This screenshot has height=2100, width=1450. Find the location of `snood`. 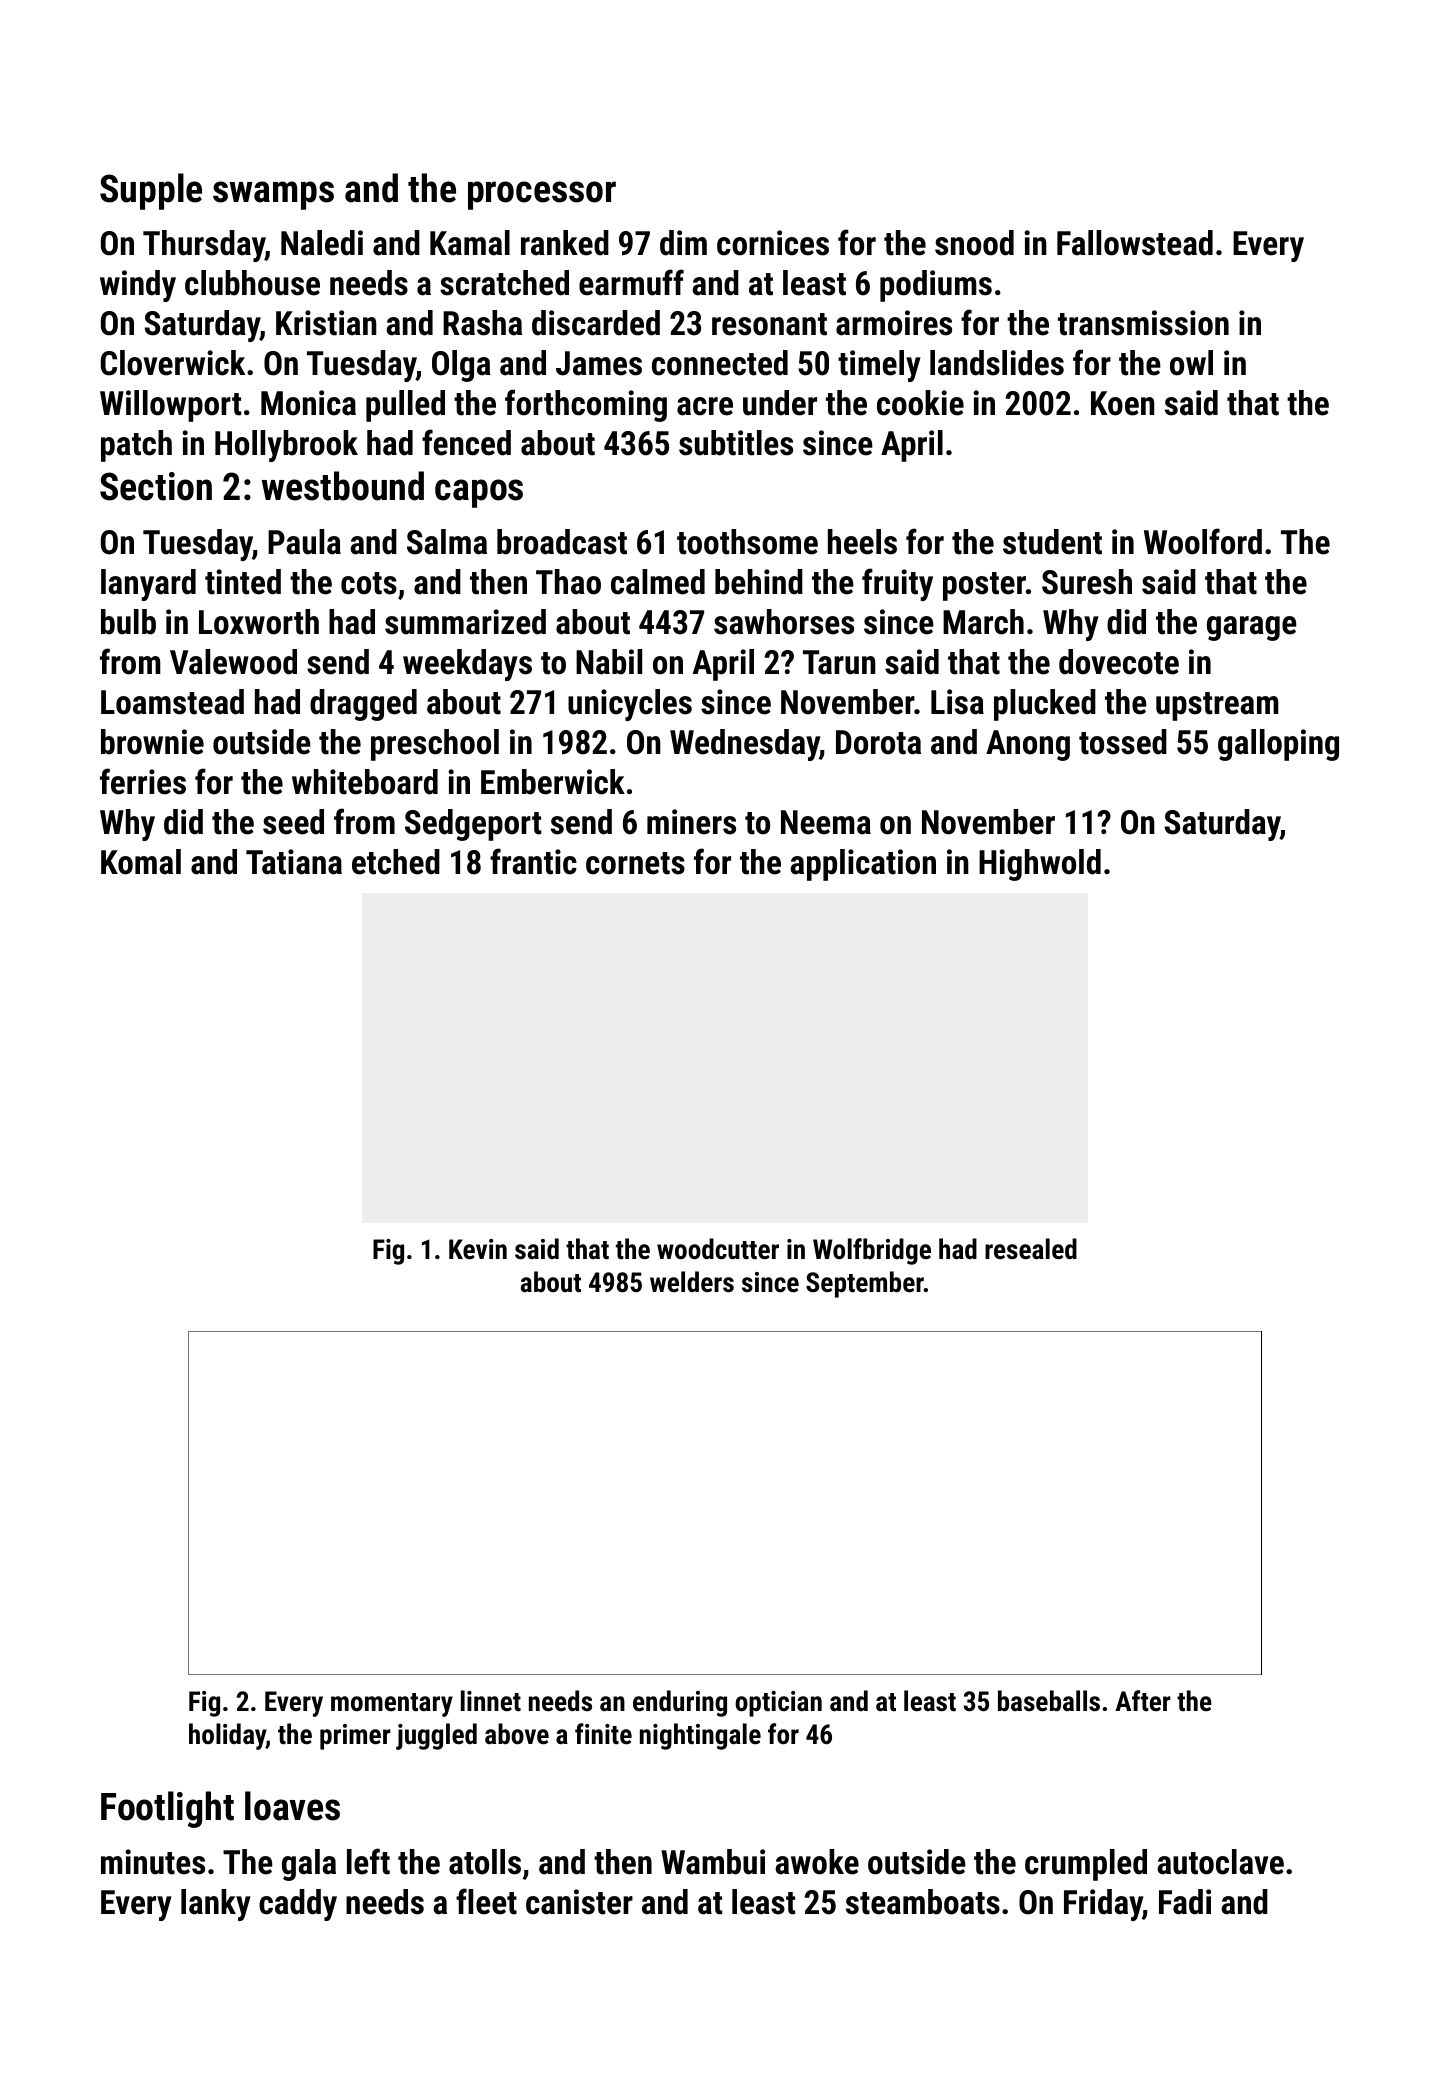

snood is located at coordinates (974, 243).
